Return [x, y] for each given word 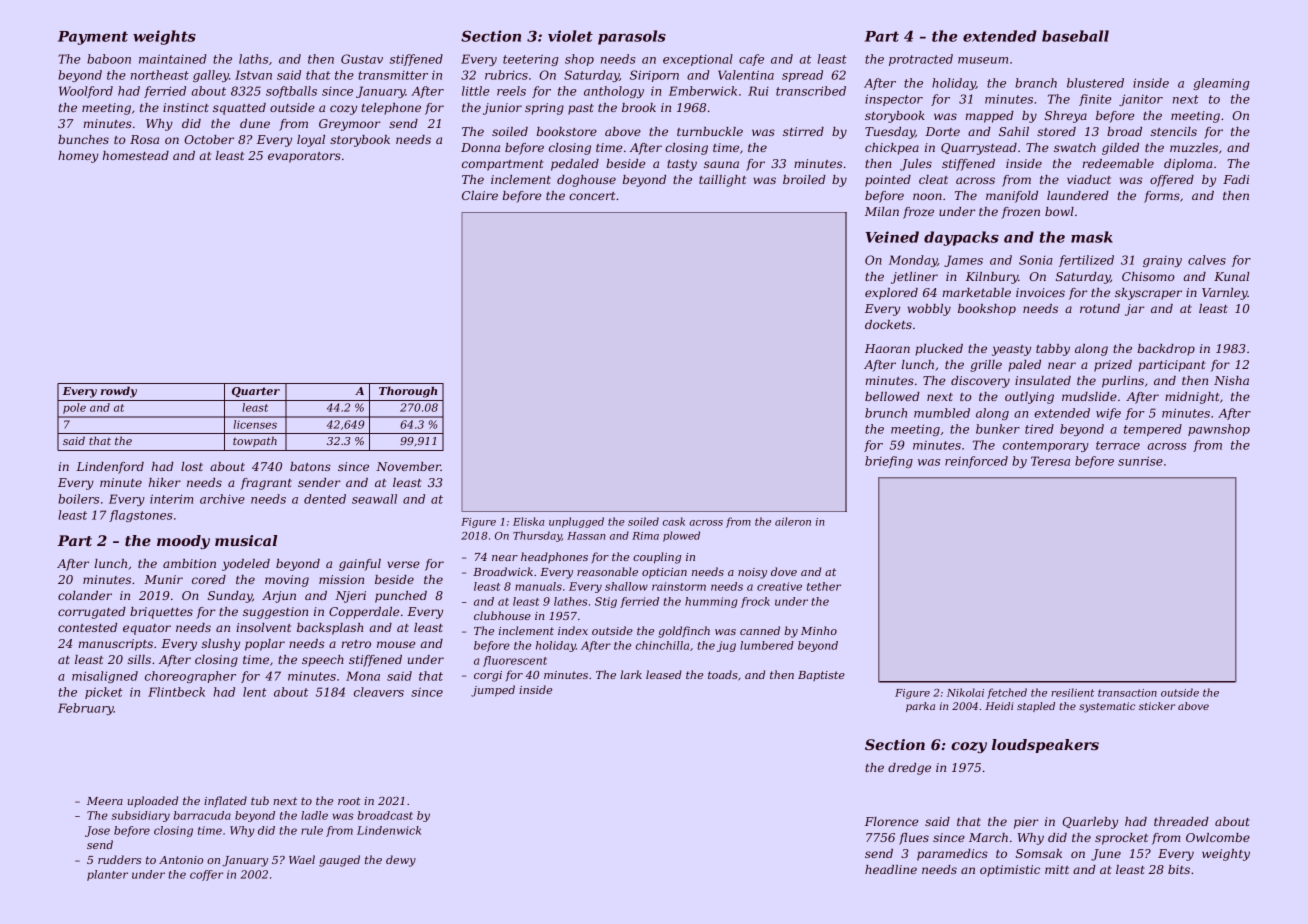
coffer [206, 875]
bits [1179, 869]
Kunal [1232, 276]
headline [891, 869]
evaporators [304, 157]
